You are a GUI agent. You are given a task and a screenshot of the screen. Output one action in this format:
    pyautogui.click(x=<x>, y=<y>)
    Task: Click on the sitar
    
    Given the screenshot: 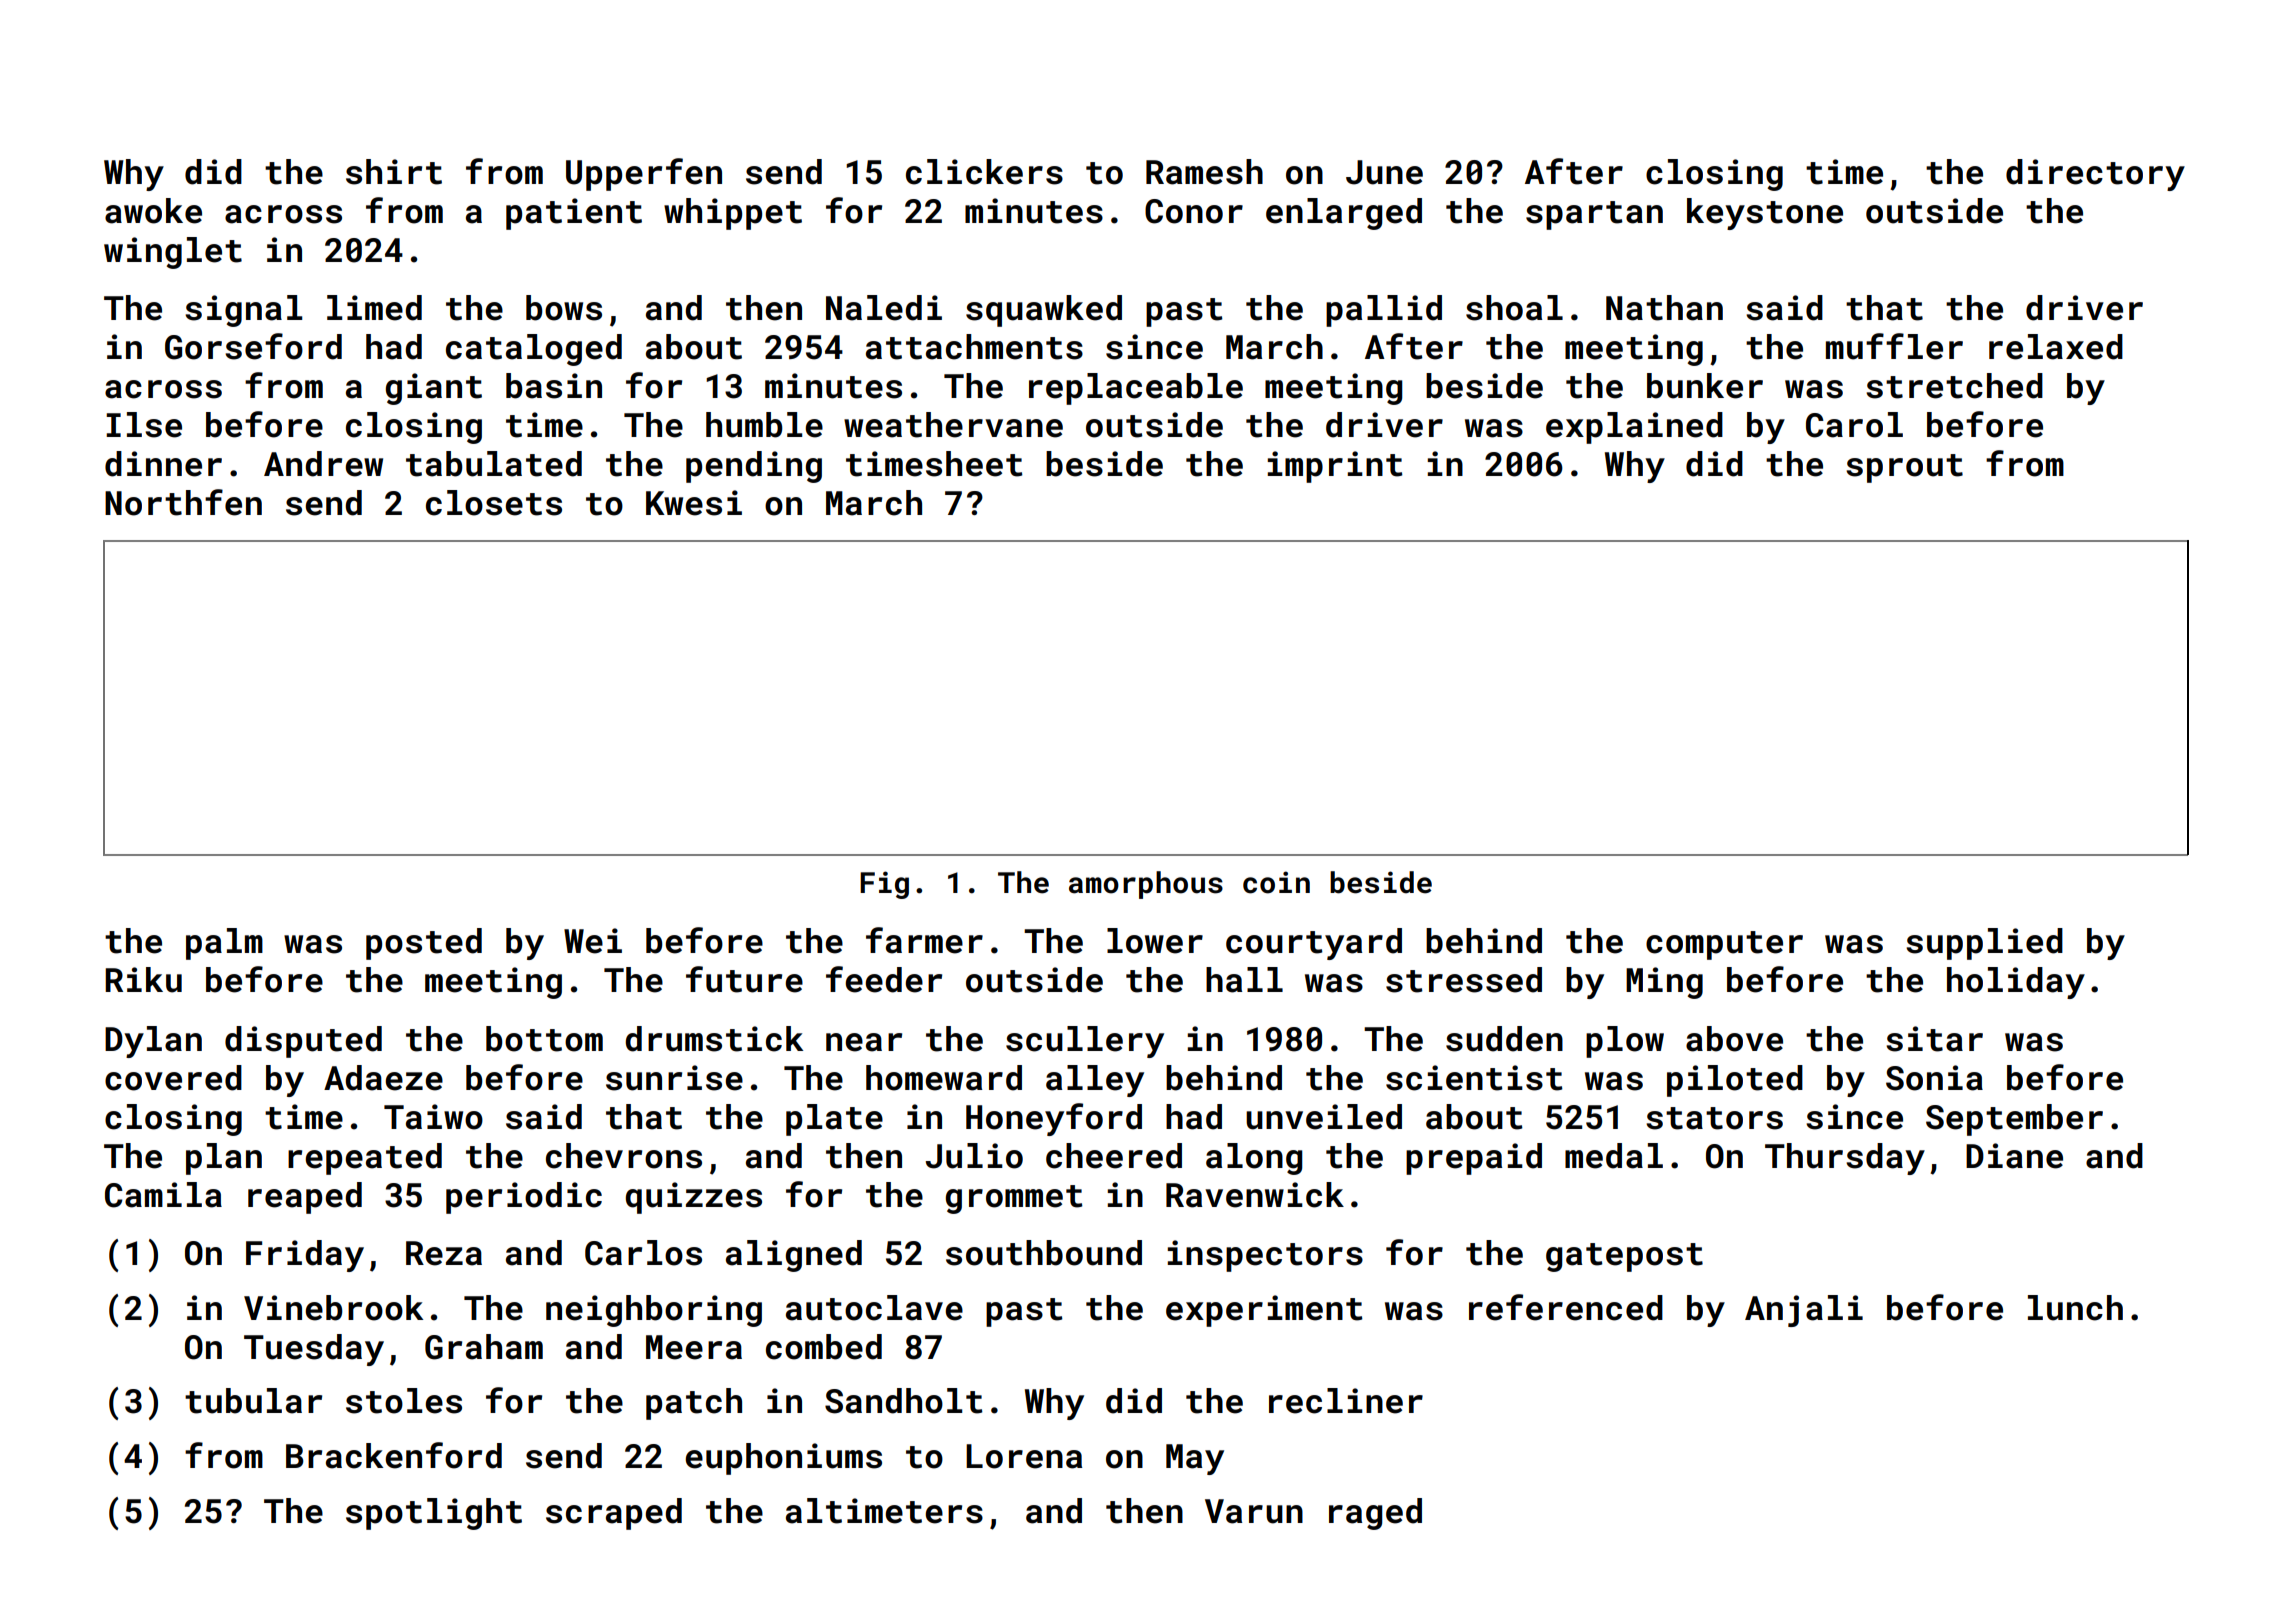 What is the action you would take?
    pyautogui.click(x=1934, y=1039)
